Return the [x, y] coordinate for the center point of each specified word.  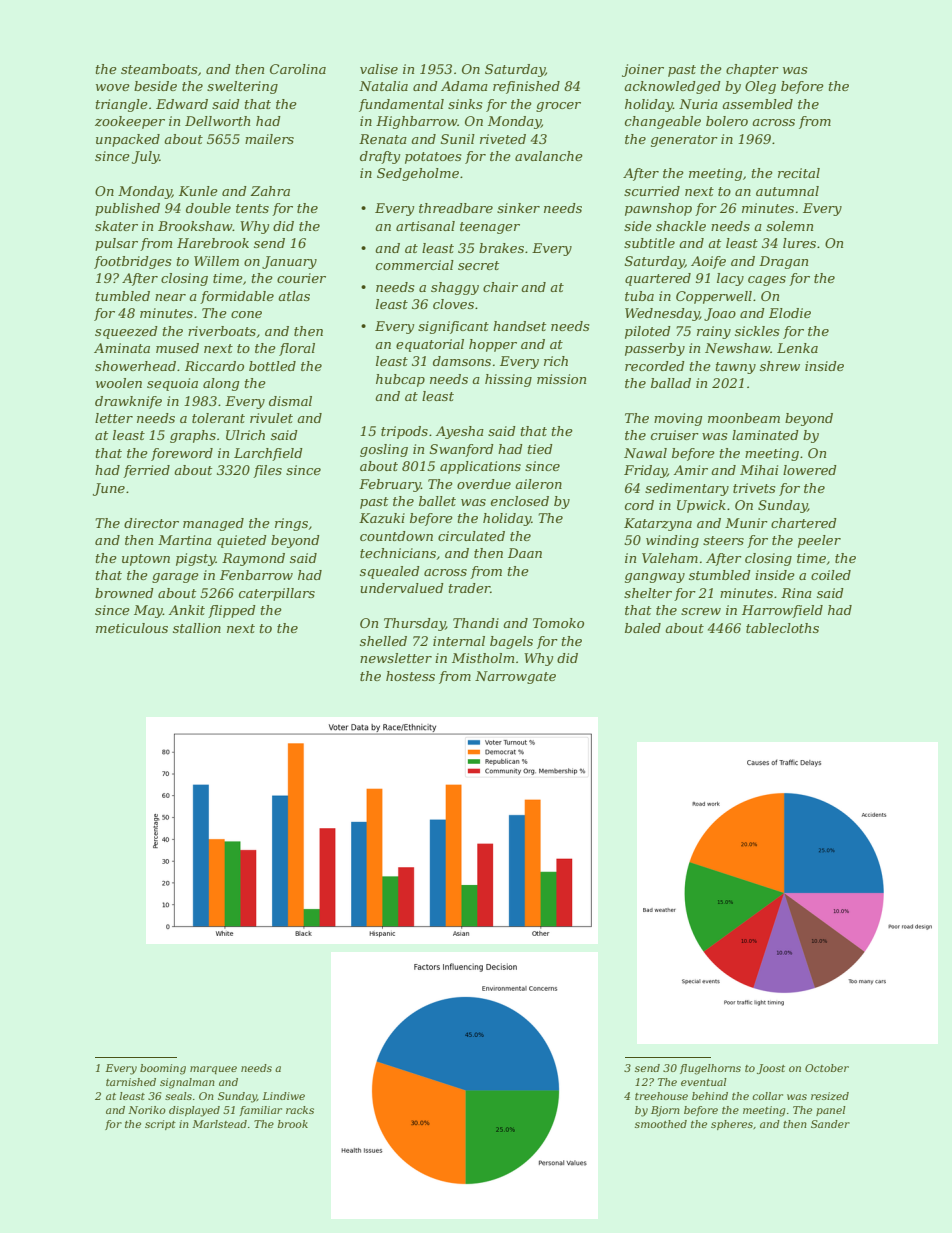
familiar [260, 1111]
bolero [727, 121]
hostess [410, 676]
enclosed [520, 501]
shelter [648, 593]
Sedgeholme [418, 174]
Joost [771, 1069]
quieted [242, 541]
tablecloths [782, 628]
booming [163, 1069]
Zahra [270, 191]
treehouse [661, 1096]
